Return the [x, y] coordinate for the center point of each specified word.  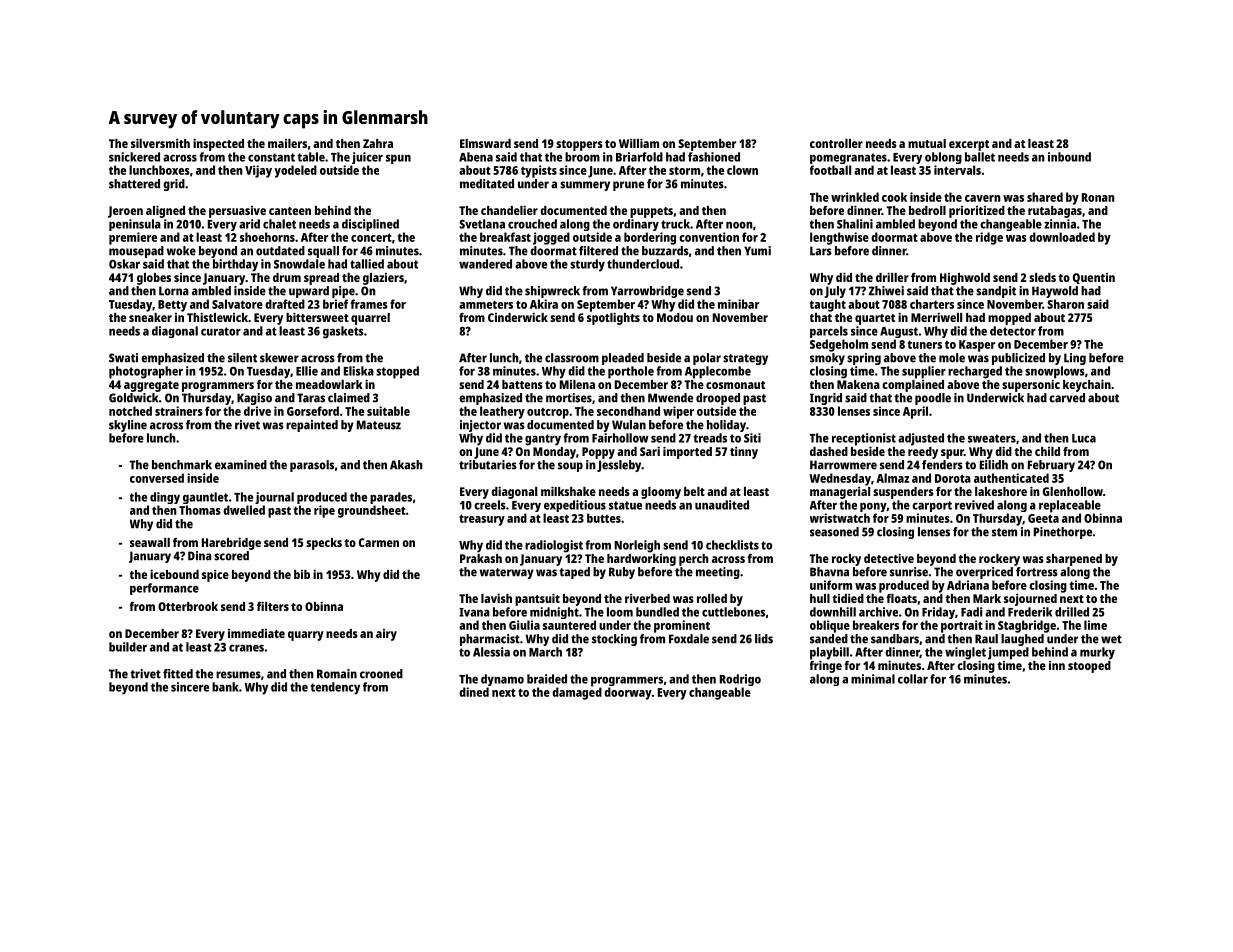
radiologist [554, 546]
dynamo [502, 680]
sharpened [1074, 560]
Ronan [1098, 197]
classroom [572, 358]
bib [302, 574]
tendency [335, 688]
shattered [134, 184]
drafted [285, 304]
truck [675, 224]
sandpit [996, 292]
